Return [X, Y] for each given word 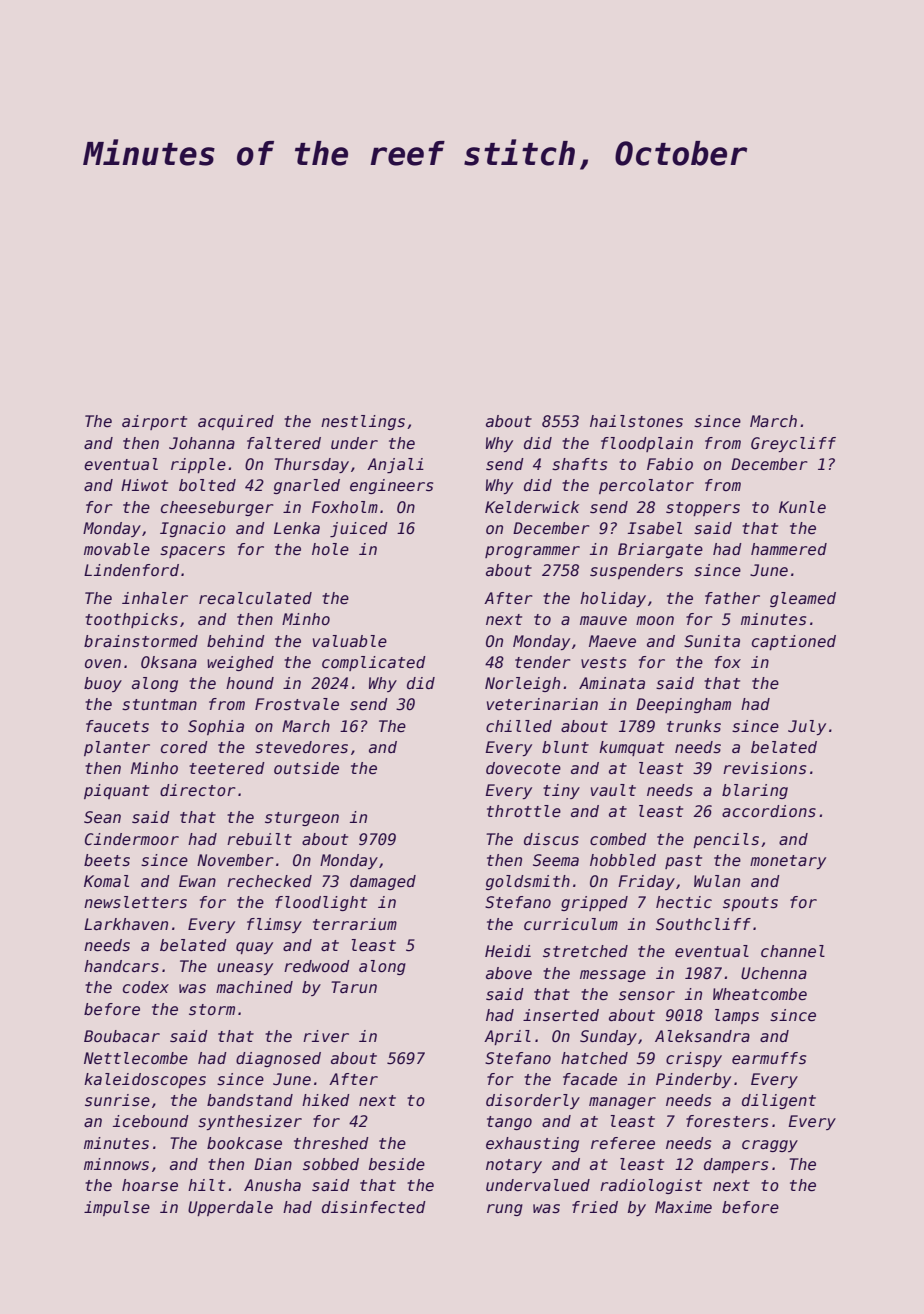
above [509, 973]
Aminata [612, 683]
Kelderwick [532, 507]
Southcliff [703, 924]
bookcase [244, 1143]
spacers [192, 552]
